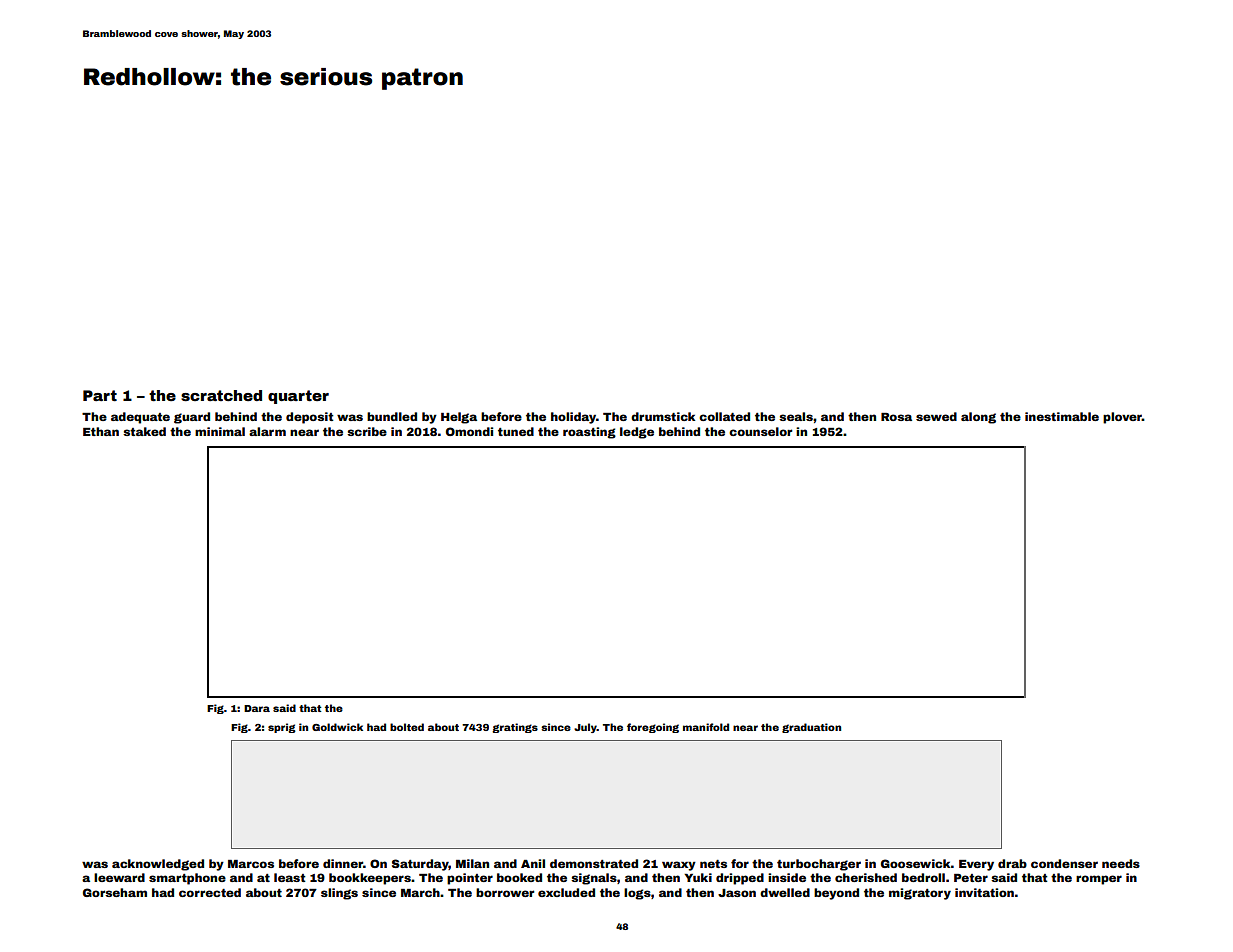  What do you see at coordinates (282, 728) in the image?
I see `sprig` at bounding box center [282, 728].
